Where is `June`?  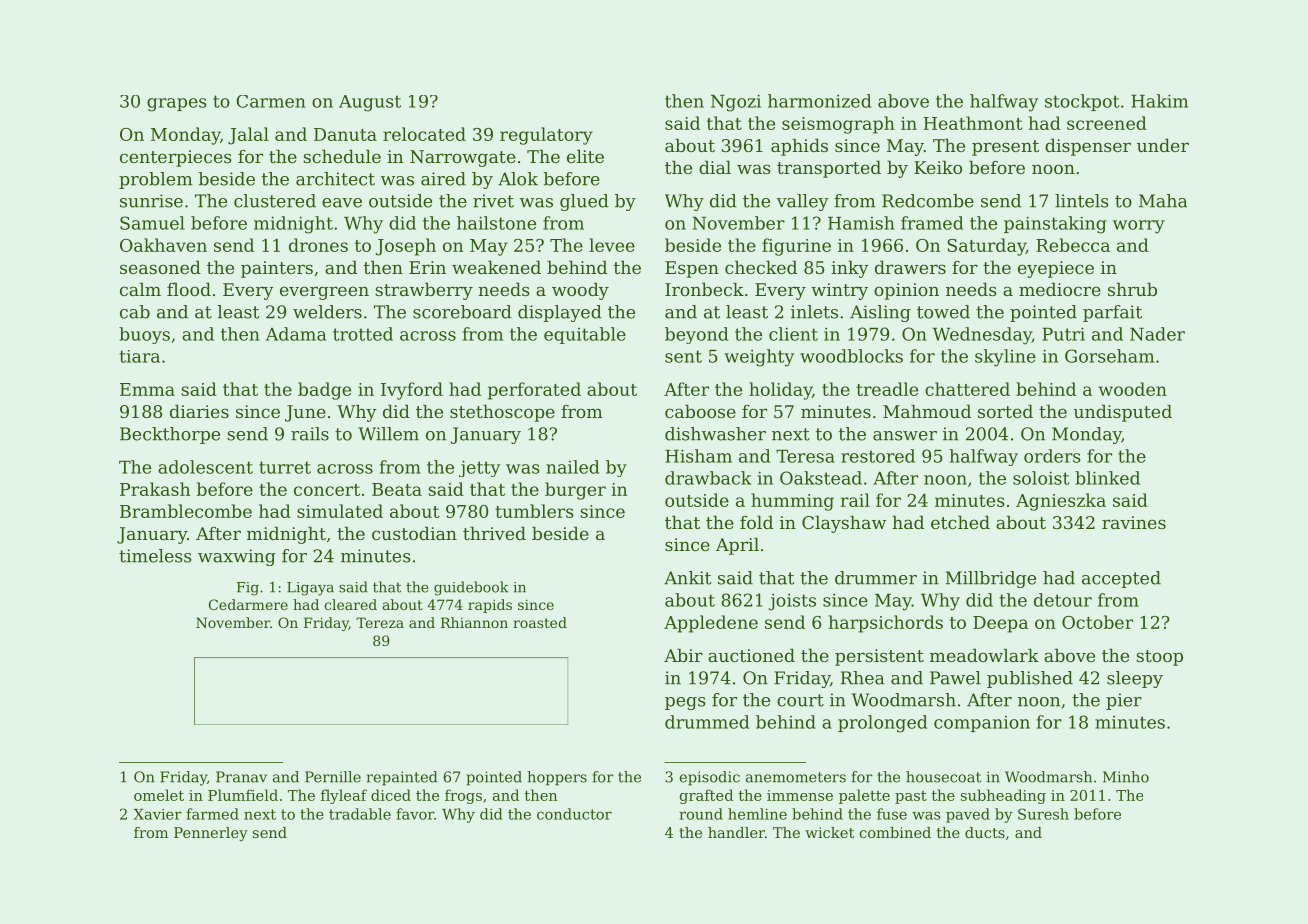
June is located at coordinates (305, 413).
